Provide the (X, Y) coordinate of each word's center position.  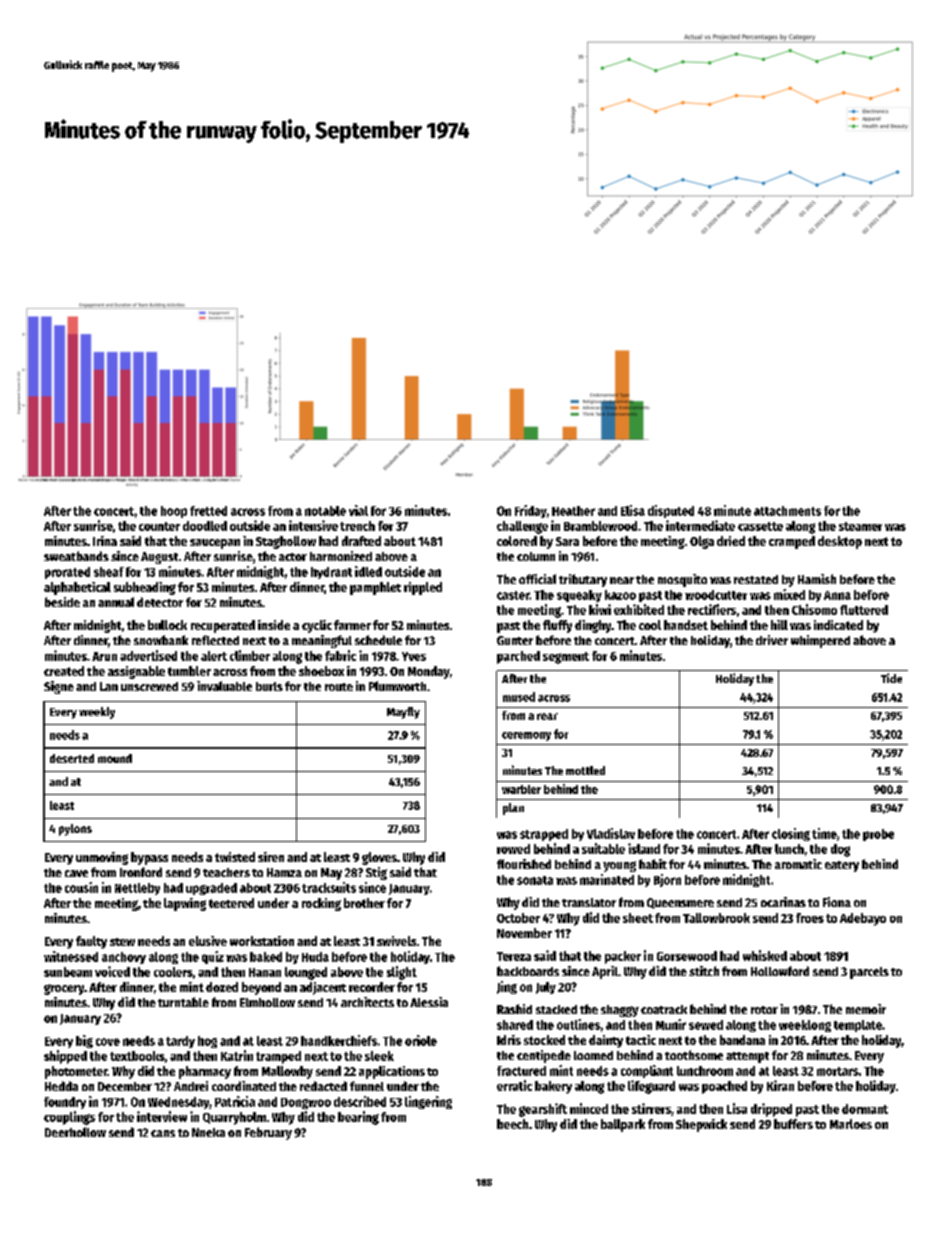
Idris (509, 1040)
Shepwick (701, 1125)
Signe (59, 687)
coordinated (244, 1086)
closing (791, 834)
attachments (787, 511)
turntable (183, 1002)
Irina (105, 541)
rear (547, 716)
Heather (573, 511)
